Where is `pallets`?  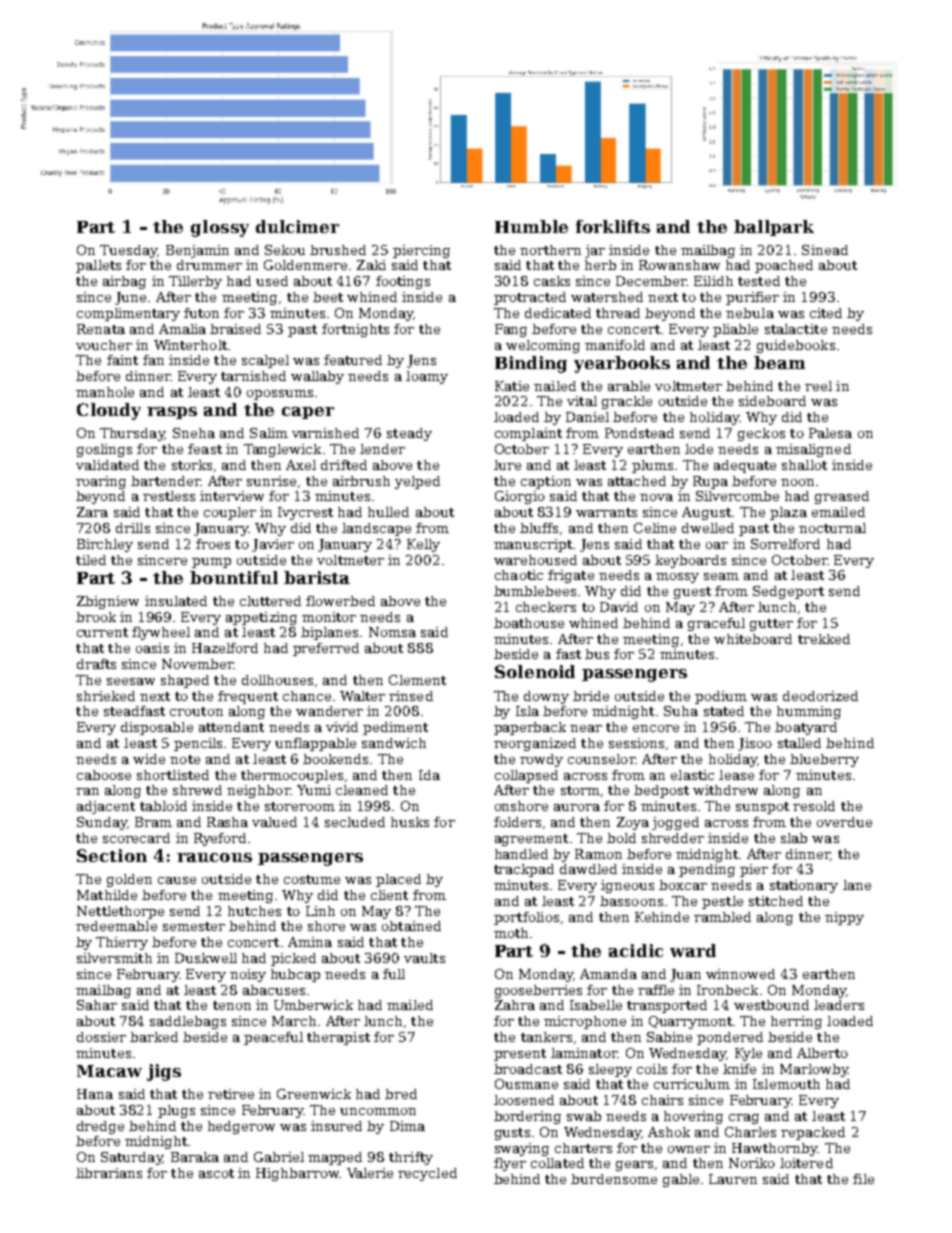
pallets is located at coordinates (98, 266).
